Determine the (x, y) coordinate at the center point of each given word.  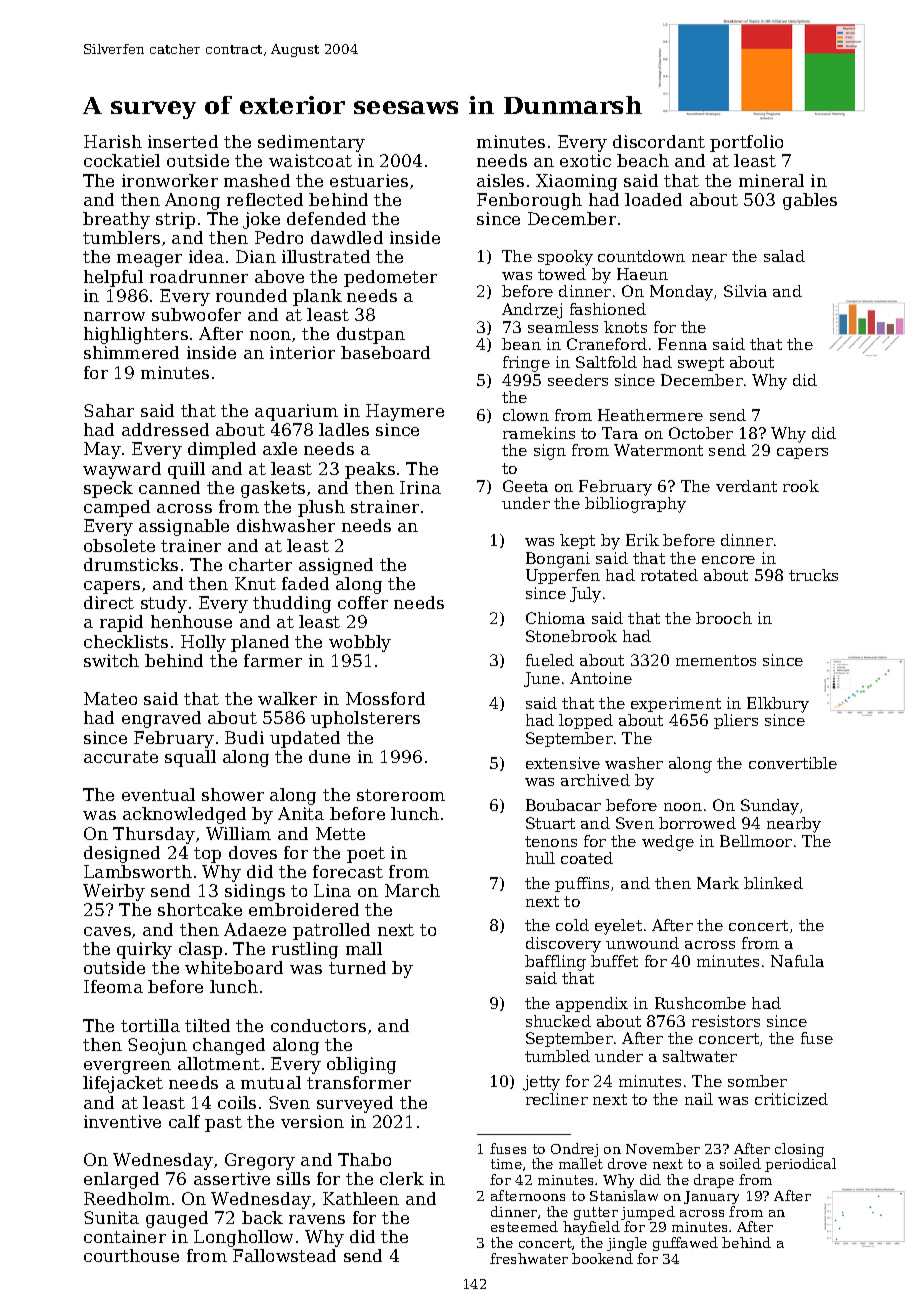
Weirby (114, 892)
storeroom (401, 795)
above (279, 276)
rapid (121, 623)
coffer (363, 602)
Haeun (642, 274)
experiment (676, 704)
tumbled (557, 1056)
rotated (669, 575)
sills (293, 1178)
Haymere (405, 412)
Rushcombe (700, 1003)
